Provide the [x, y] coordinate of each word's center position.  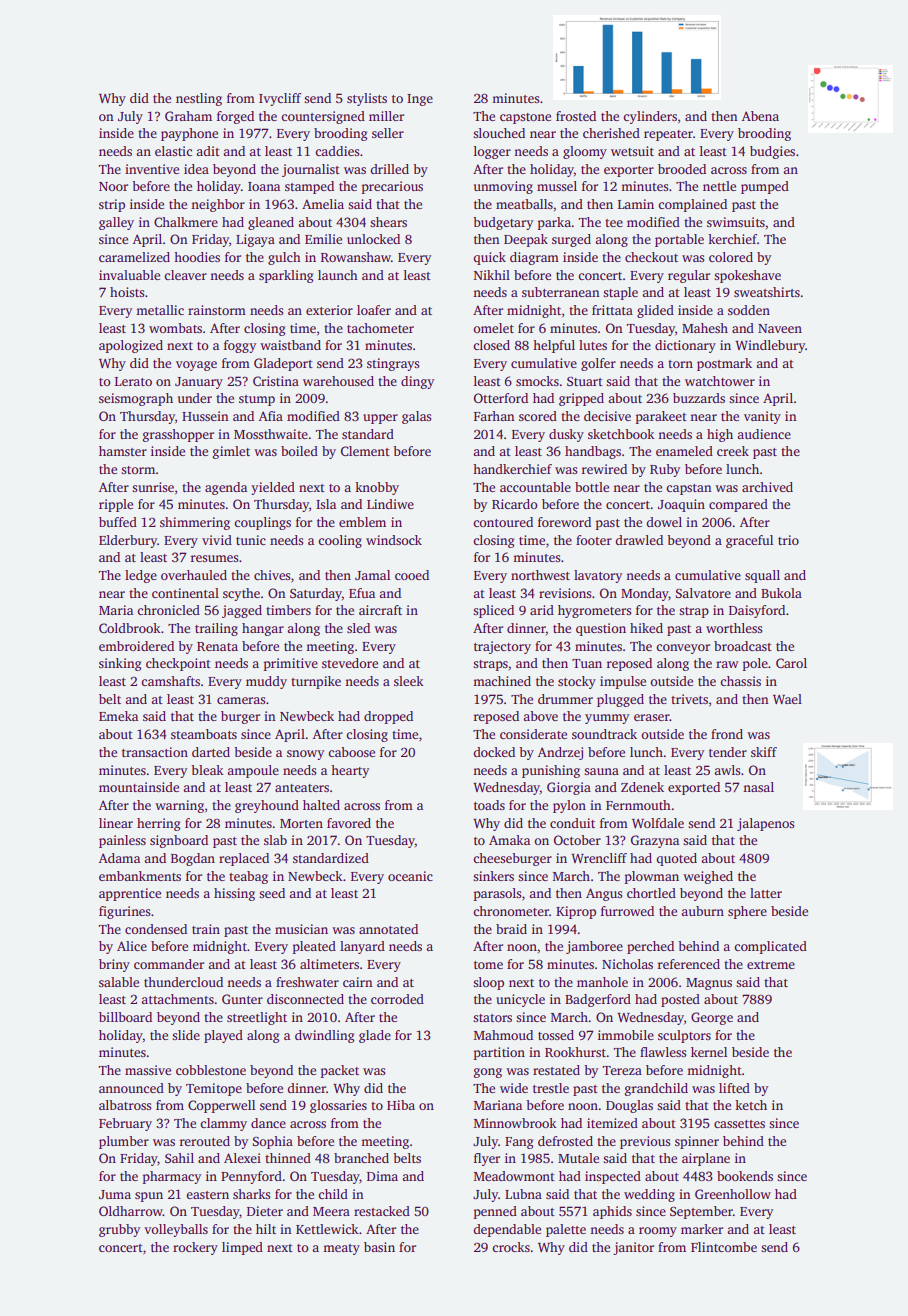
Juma [115, 1194]
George [712, 1018]
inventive [152, 169]
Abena [760, 116]
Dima [382, 1176]
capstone [525, 118]
